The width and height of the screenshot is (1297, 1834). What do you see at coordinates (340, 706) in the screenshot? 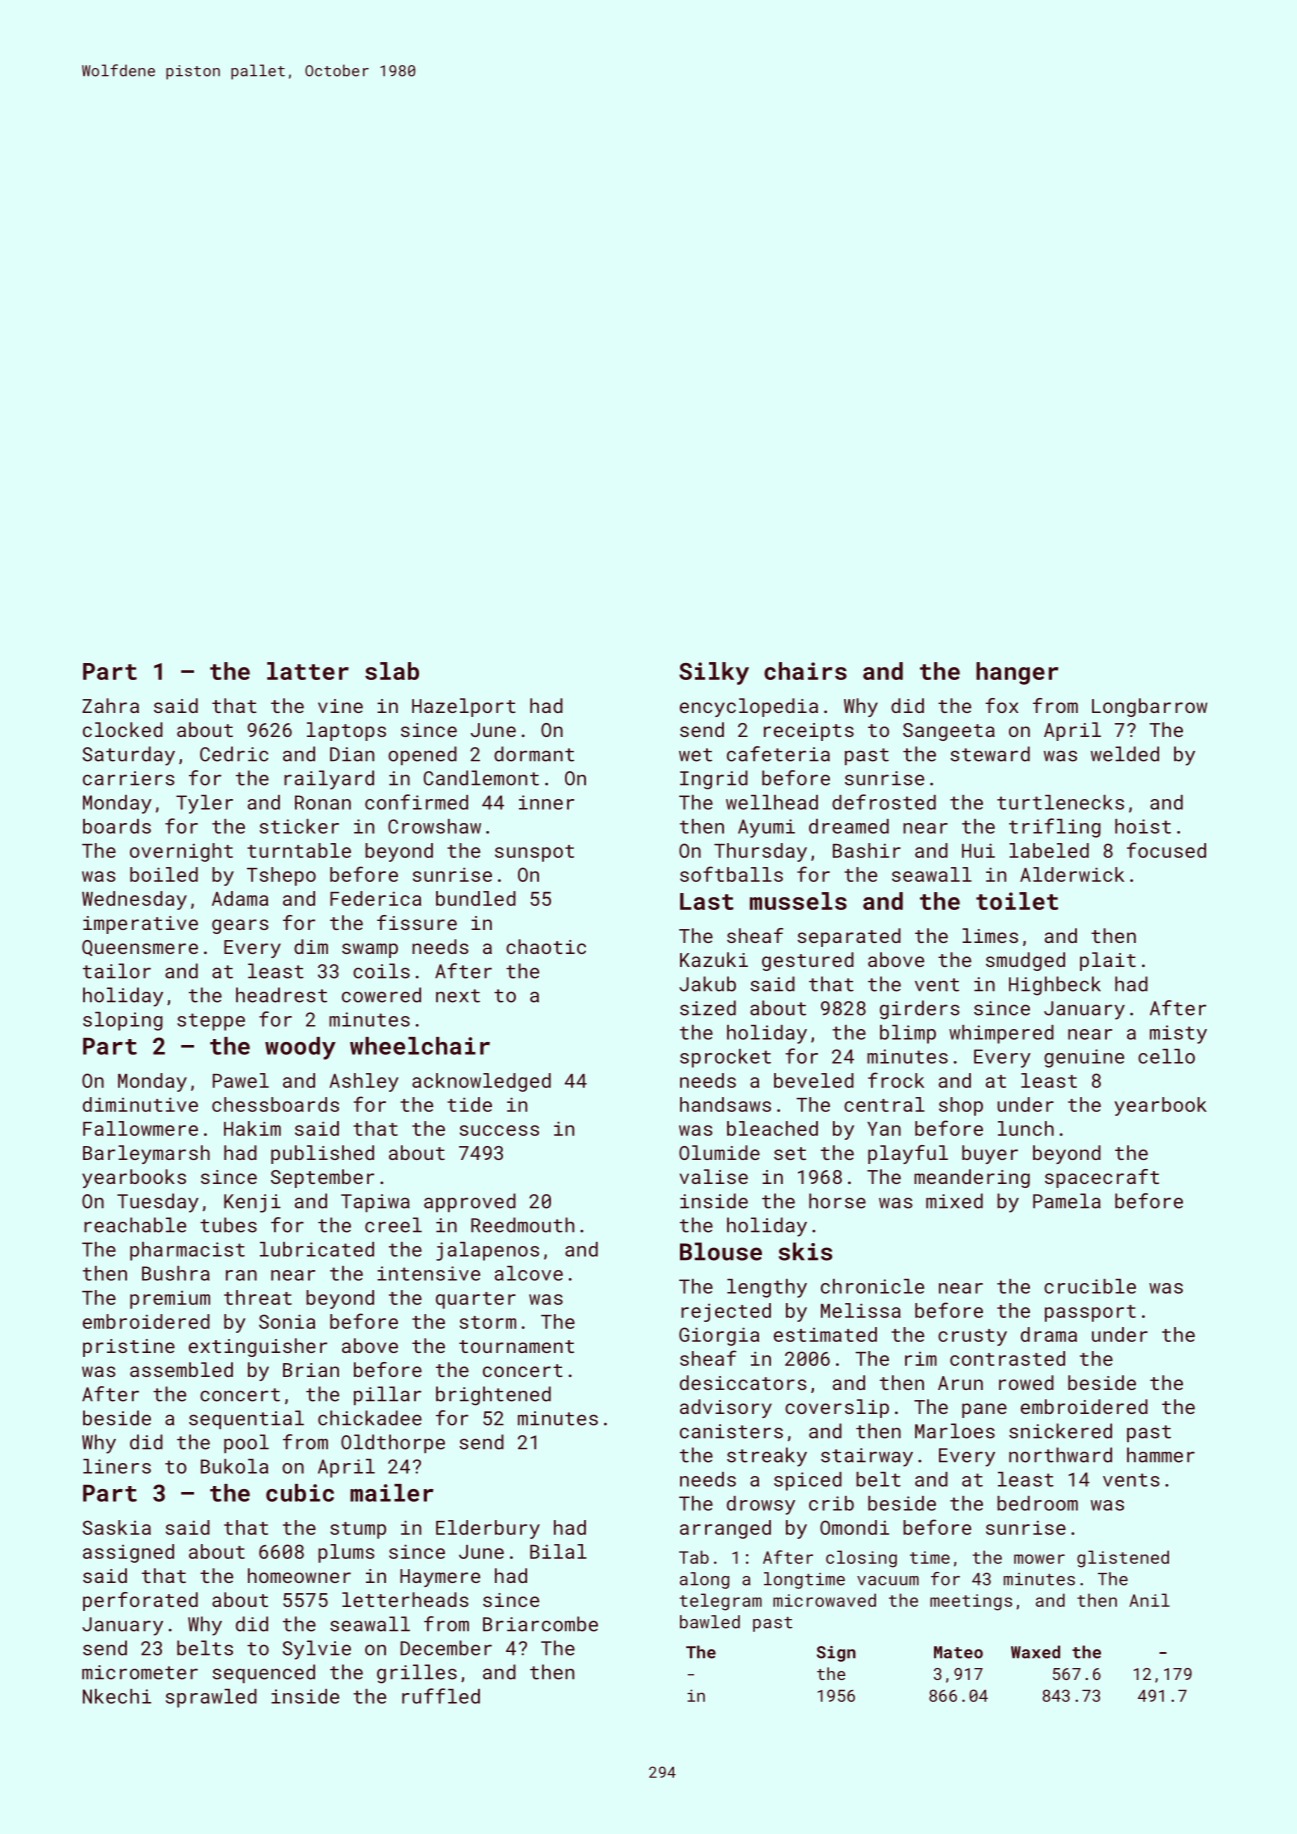
I see `vine` at bounding box center [340, 706].
